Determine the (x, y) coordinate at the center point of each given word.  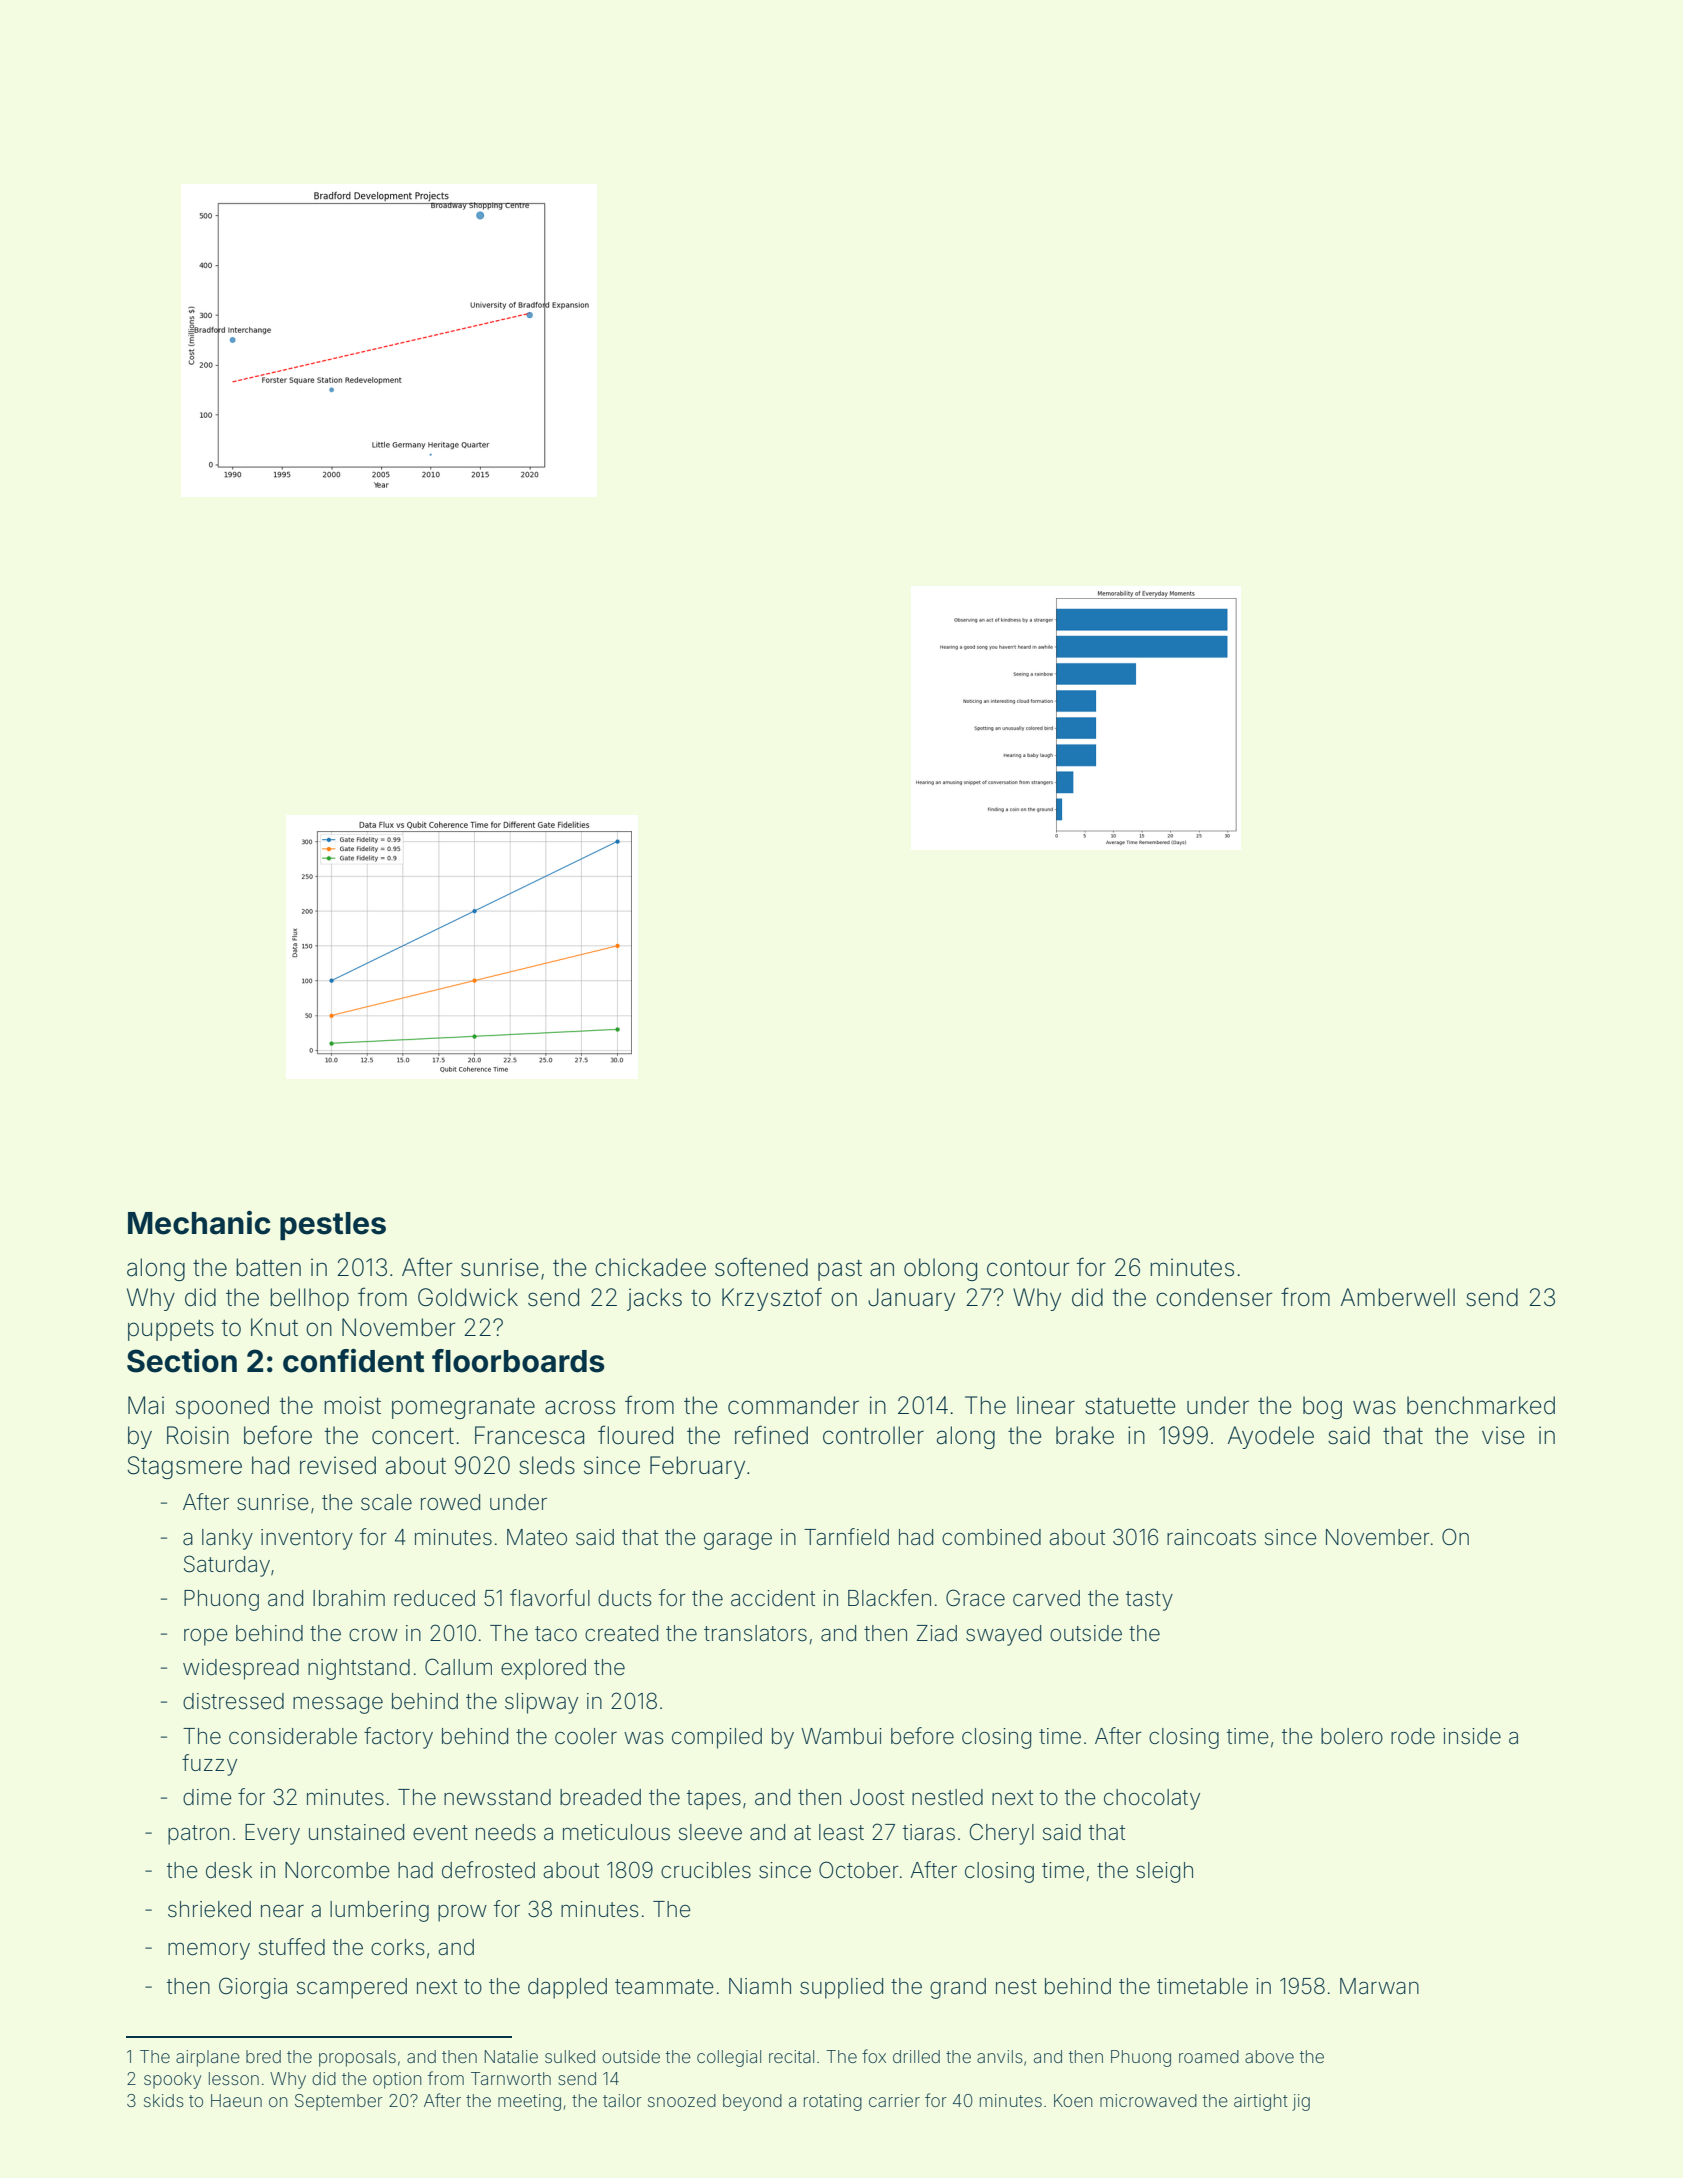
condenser (1214, 1297)
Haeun (236, 2100)
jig (1301, 2102)
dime (207, 1797)
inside (1472, 1736)
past (840, 1270)
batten (268, 1267)
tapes (714, 1800)
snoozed (682, 2100)
